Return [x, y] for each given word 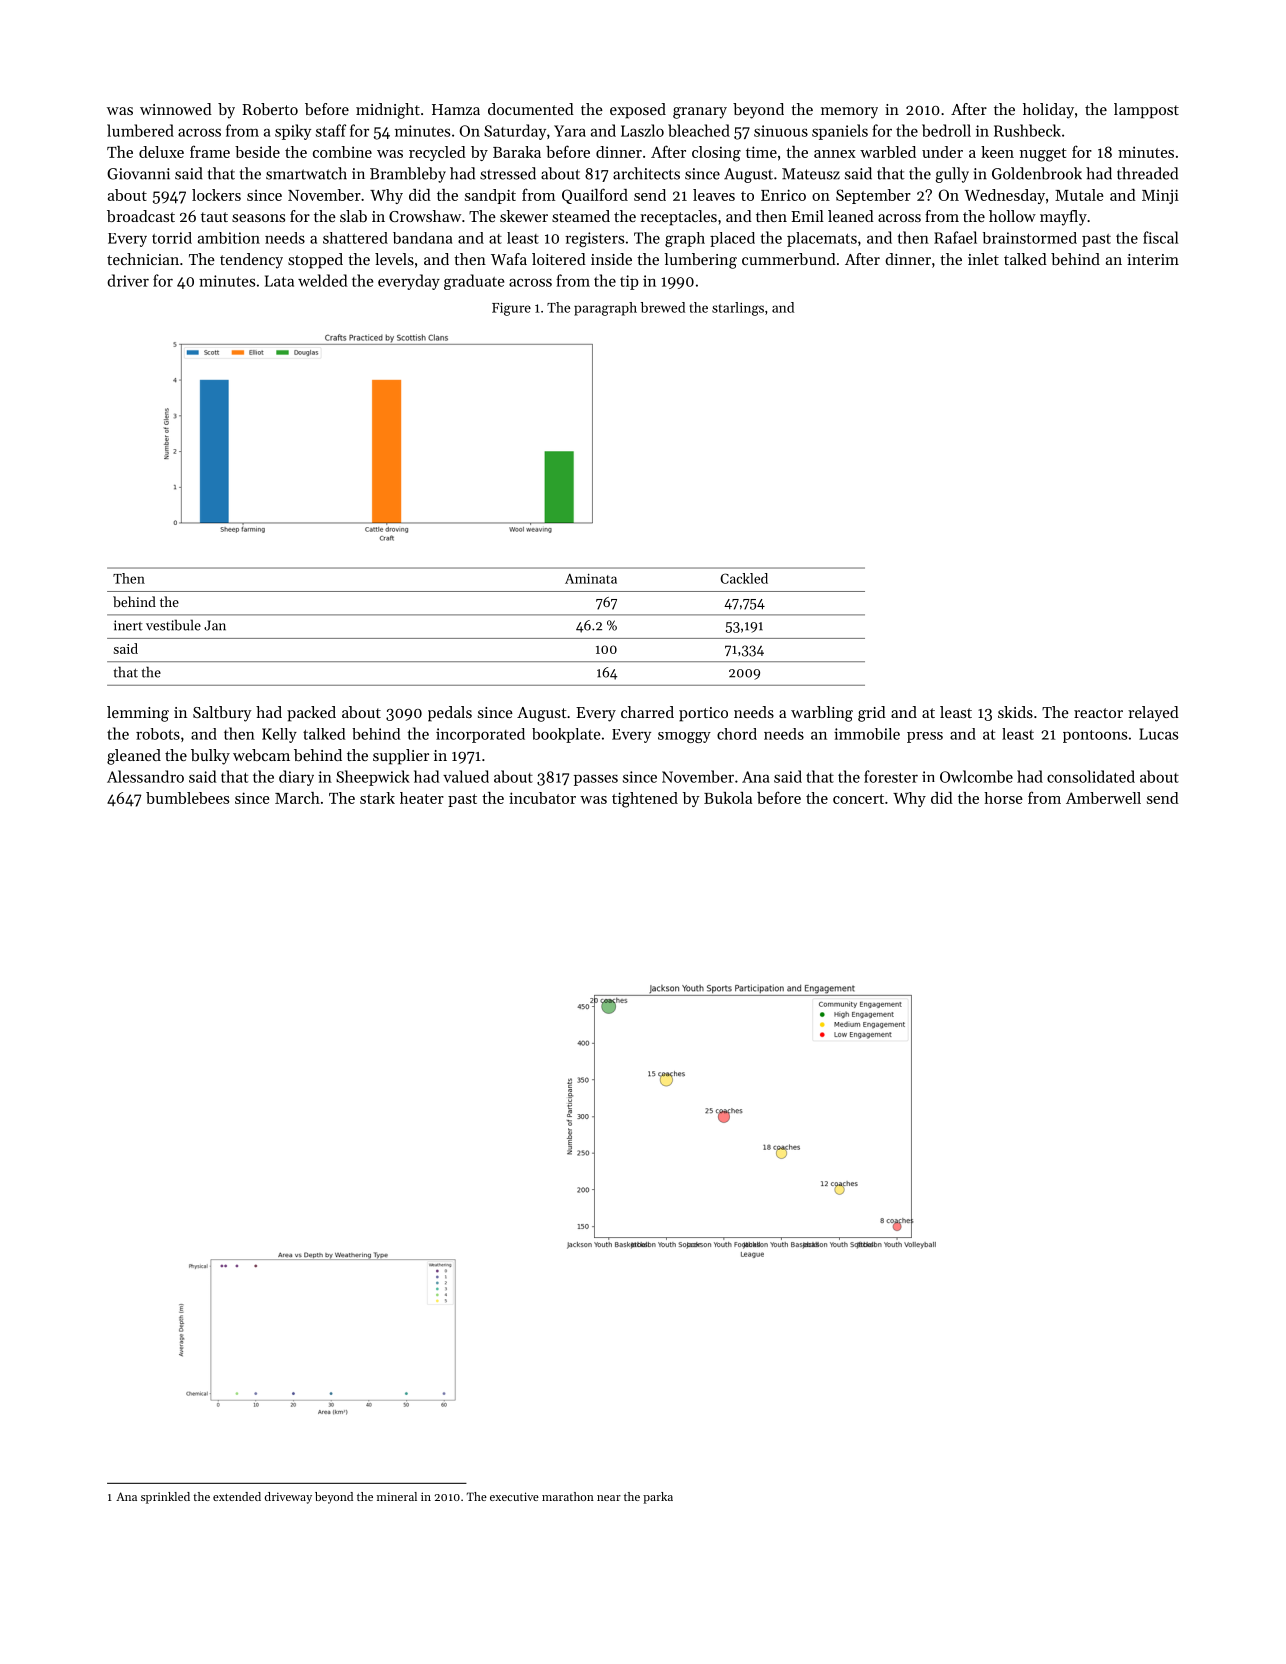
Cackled [744, 578]
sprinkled [165, 1498]
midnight [388, 111]
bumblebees [187, 798]
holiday [1048, 111]
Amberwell [1103, 798]
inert [128, 625]
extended [237, 1496]
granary [700, 113]
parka [658, 1498]
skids [1015, 712]
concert [858, 799]
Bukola [728, 798]
